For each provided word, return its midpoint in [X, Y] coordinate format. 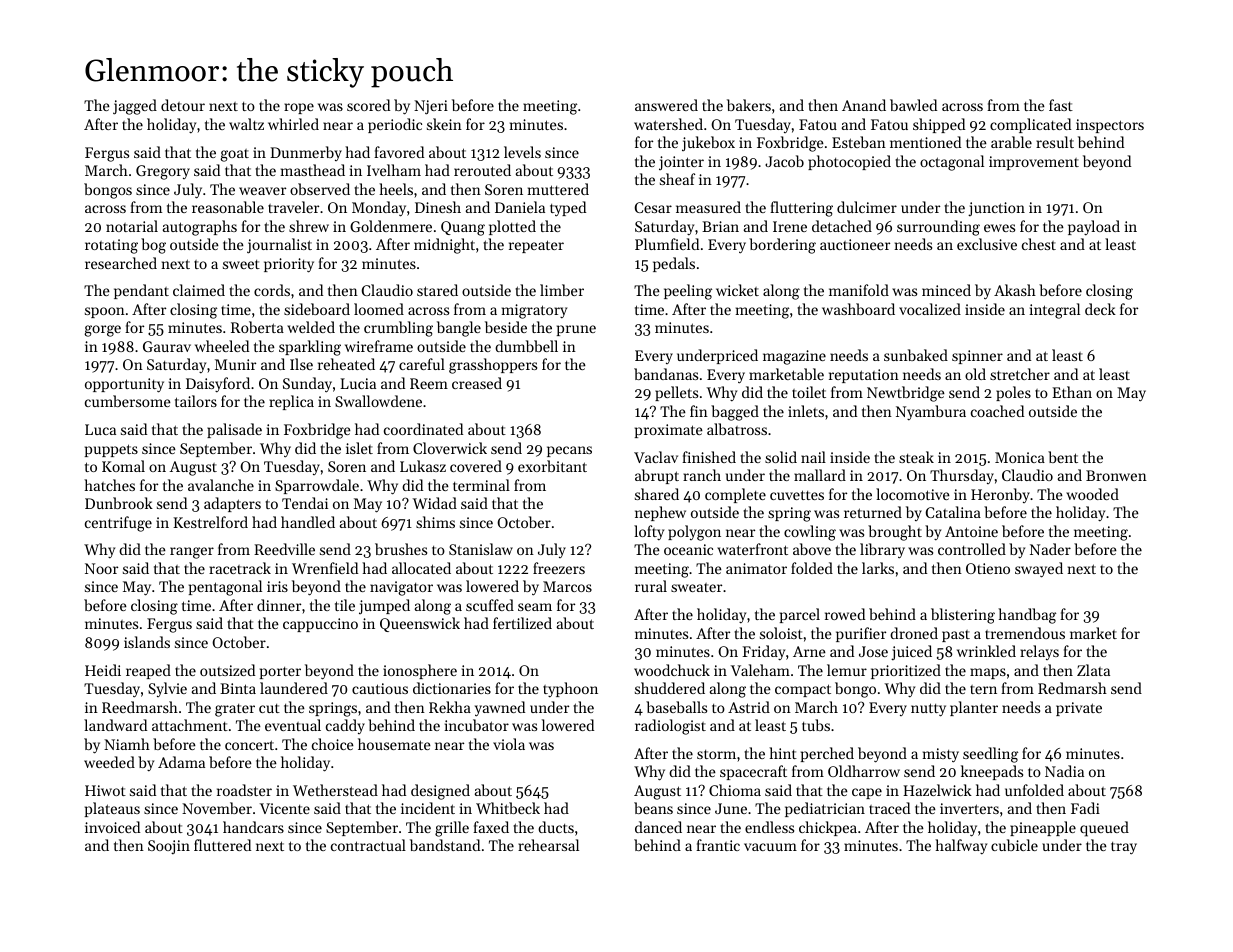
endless [769, 827]
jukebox [708, 143]
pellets [676, 393]
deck [1100, 309]
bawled [913, 105]
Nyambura [931, 412]
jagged [135, 107]
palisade [234, 430]
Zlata [1093, 670]
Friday [763, 652]
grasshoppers [493, 366]
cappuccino [320, 625]
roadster [244, 790]
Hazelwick [937, 790]
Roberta [257, 327]
